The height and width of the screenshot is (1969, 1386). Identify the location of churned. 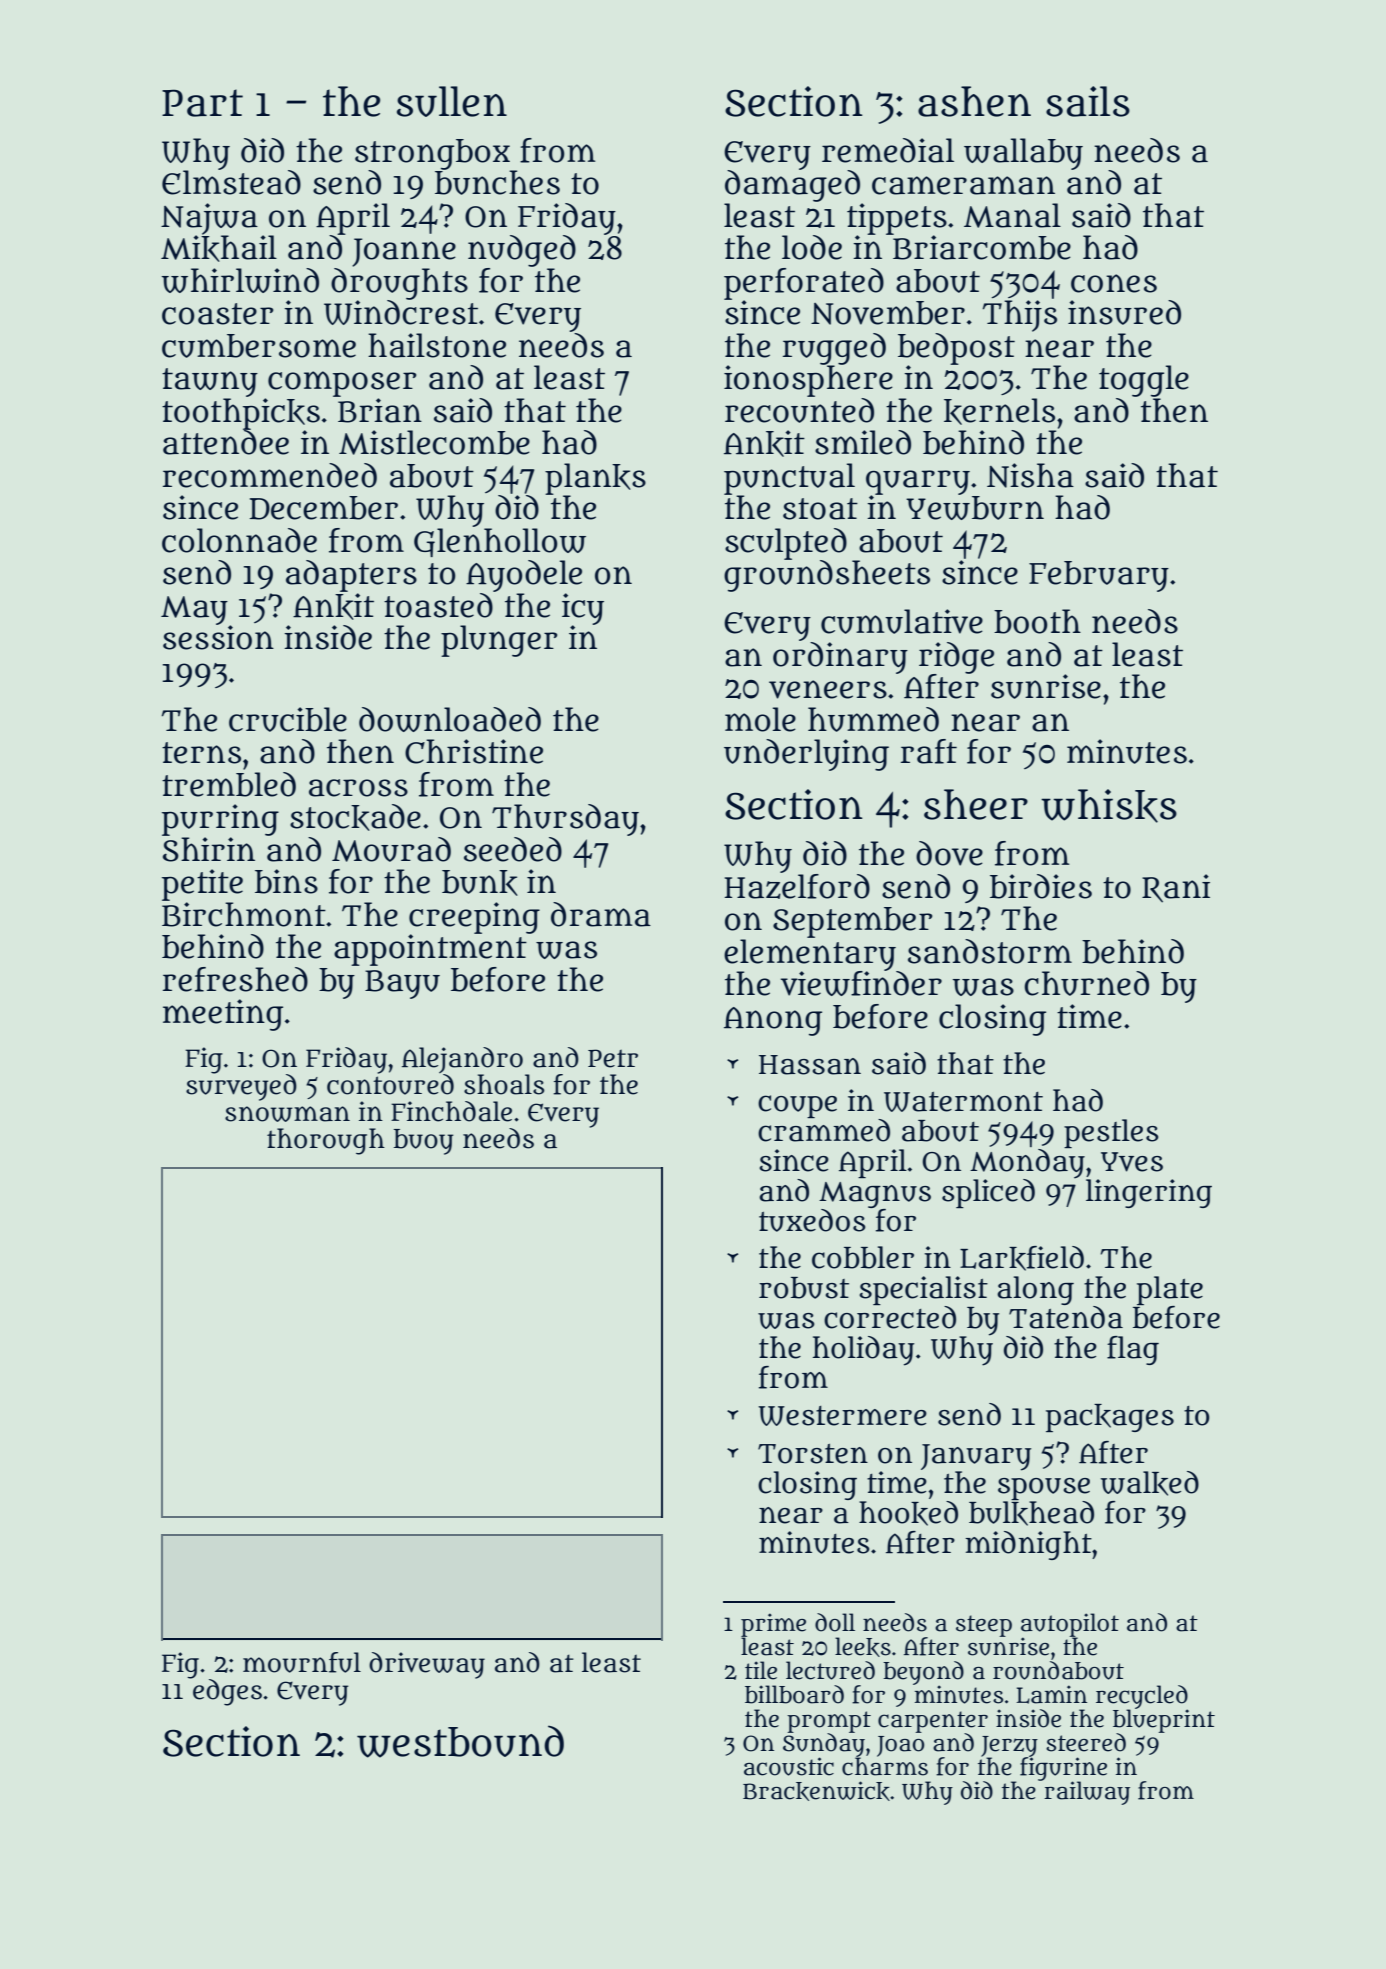
(1086, 983).
